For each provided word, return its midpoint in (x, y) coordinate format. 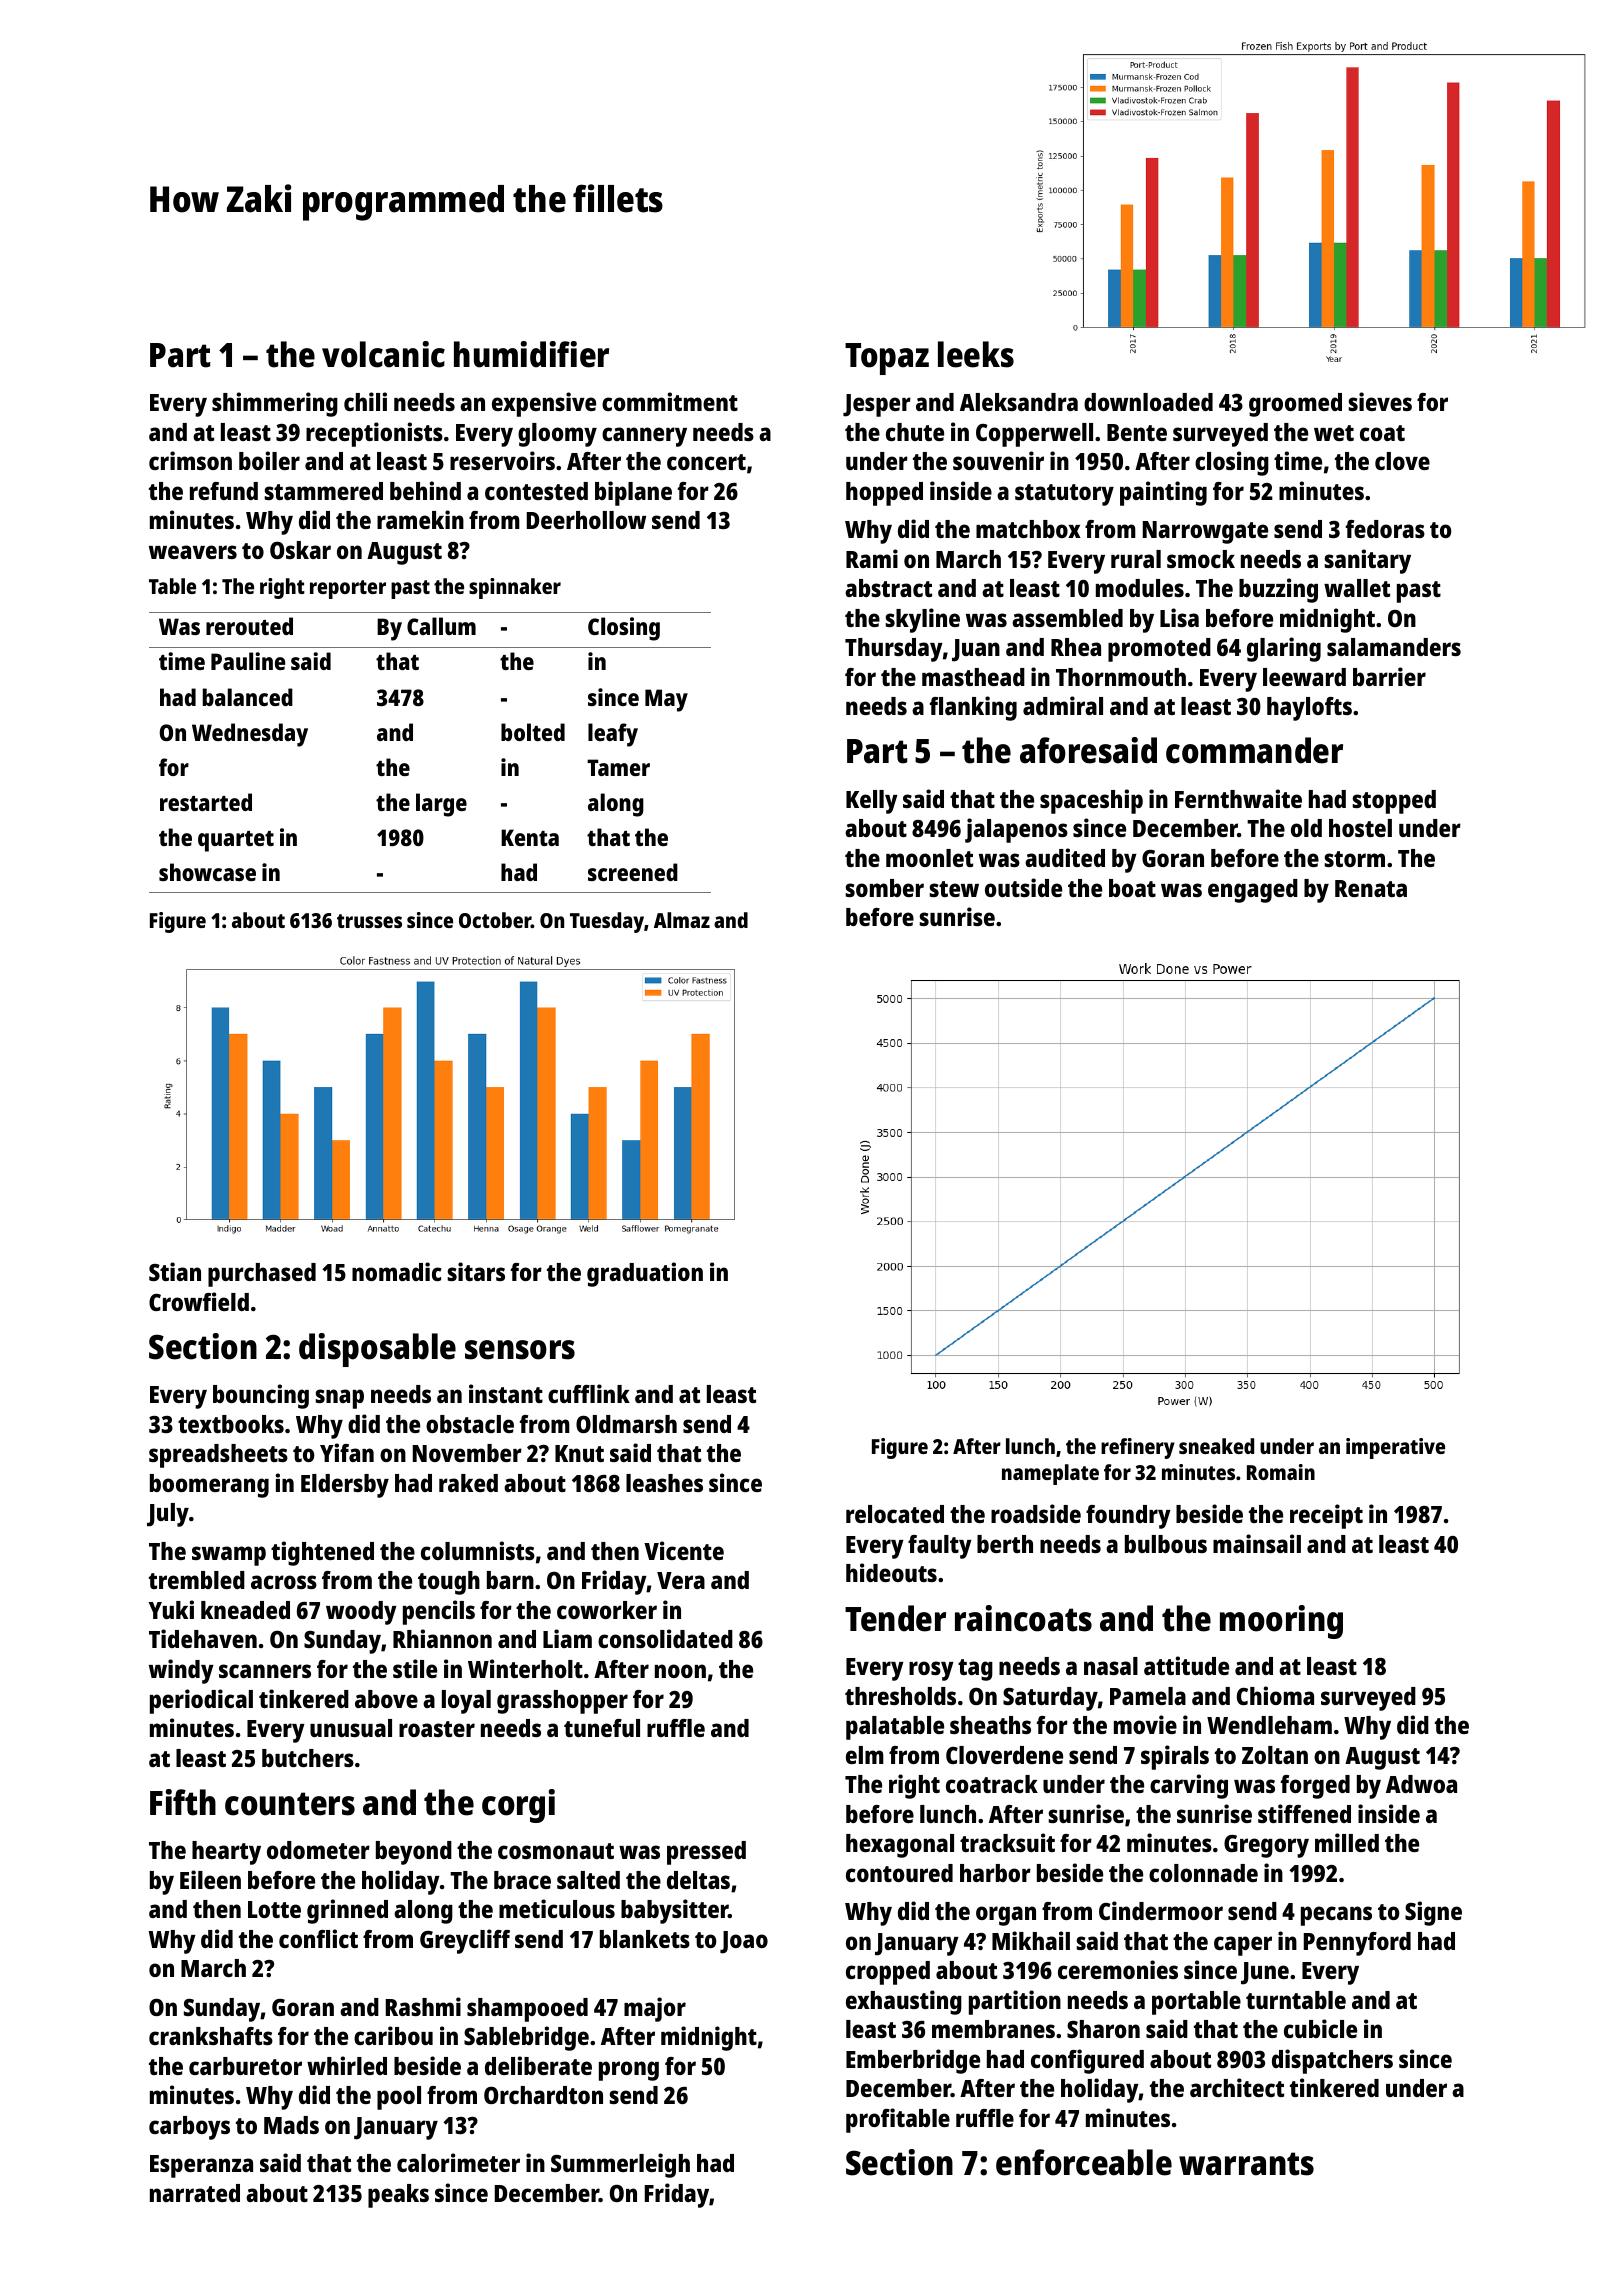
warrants (1246, 2164)
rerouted (249, 626)
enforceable (1084, 2162)
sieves (1380, 401)
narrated (195, 2193)
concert (706, 462)
